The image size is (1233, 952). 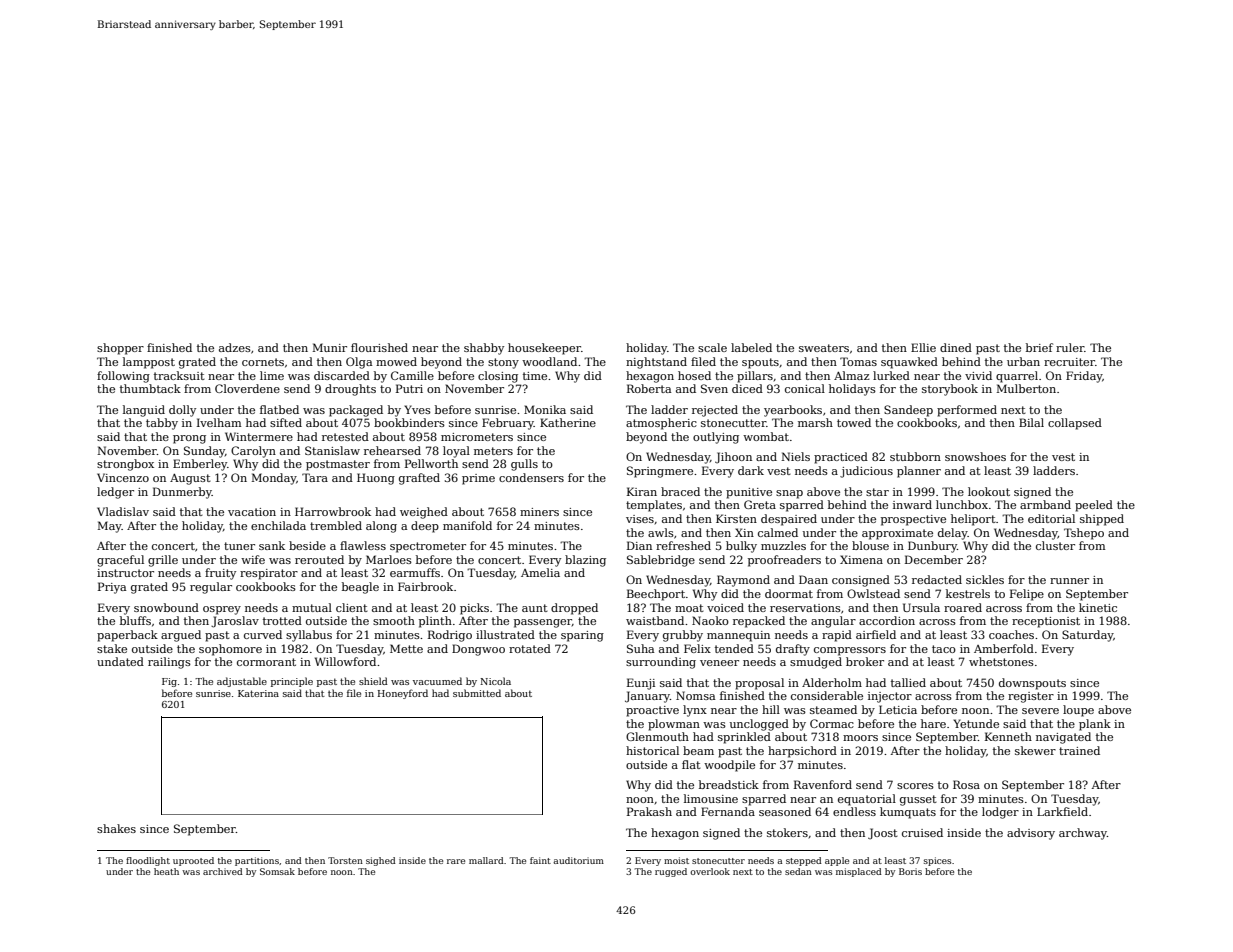 I want to click on January, so click(x=647, y=697).
